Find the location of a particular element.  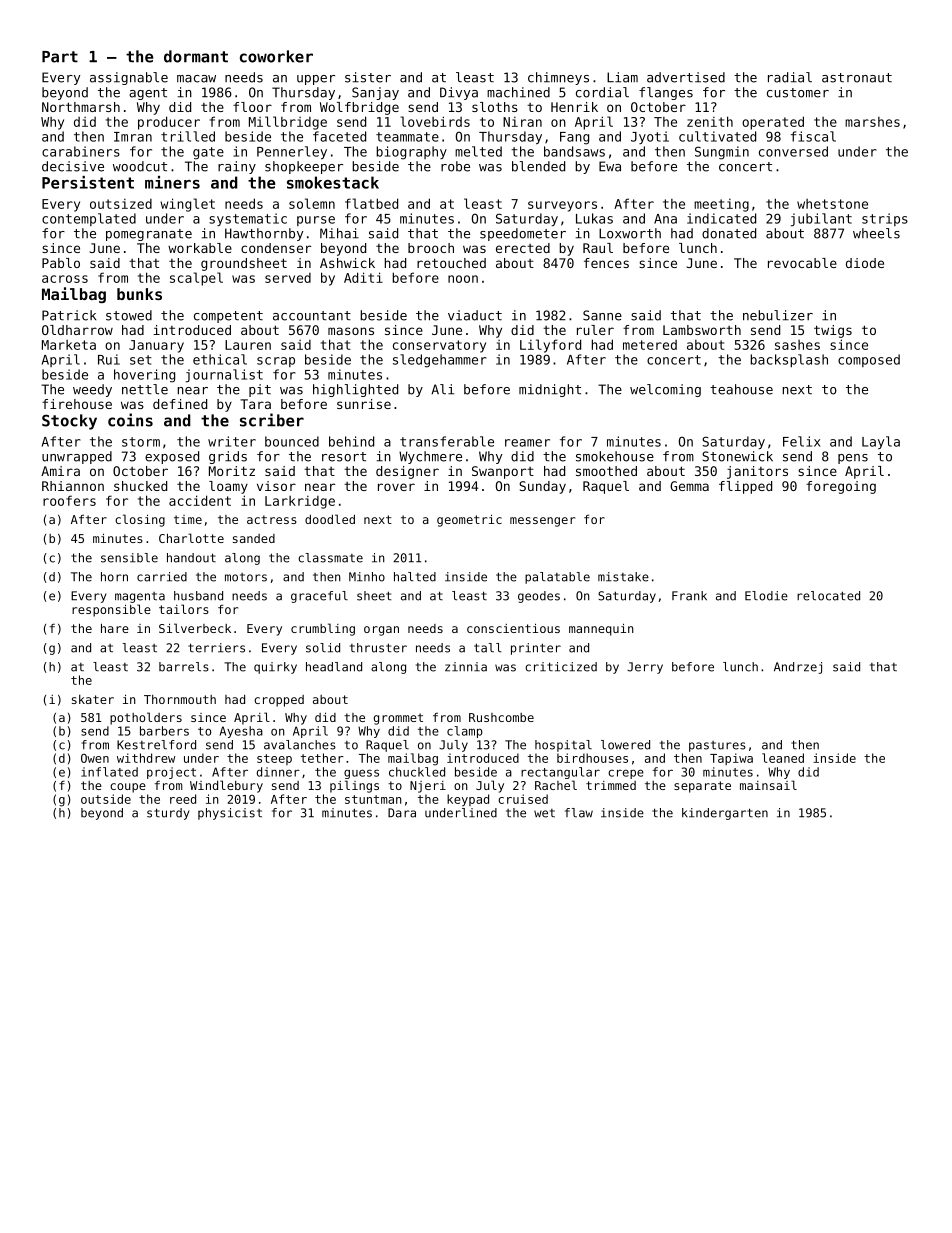

Pablo is located at coordinates (61, 263).
